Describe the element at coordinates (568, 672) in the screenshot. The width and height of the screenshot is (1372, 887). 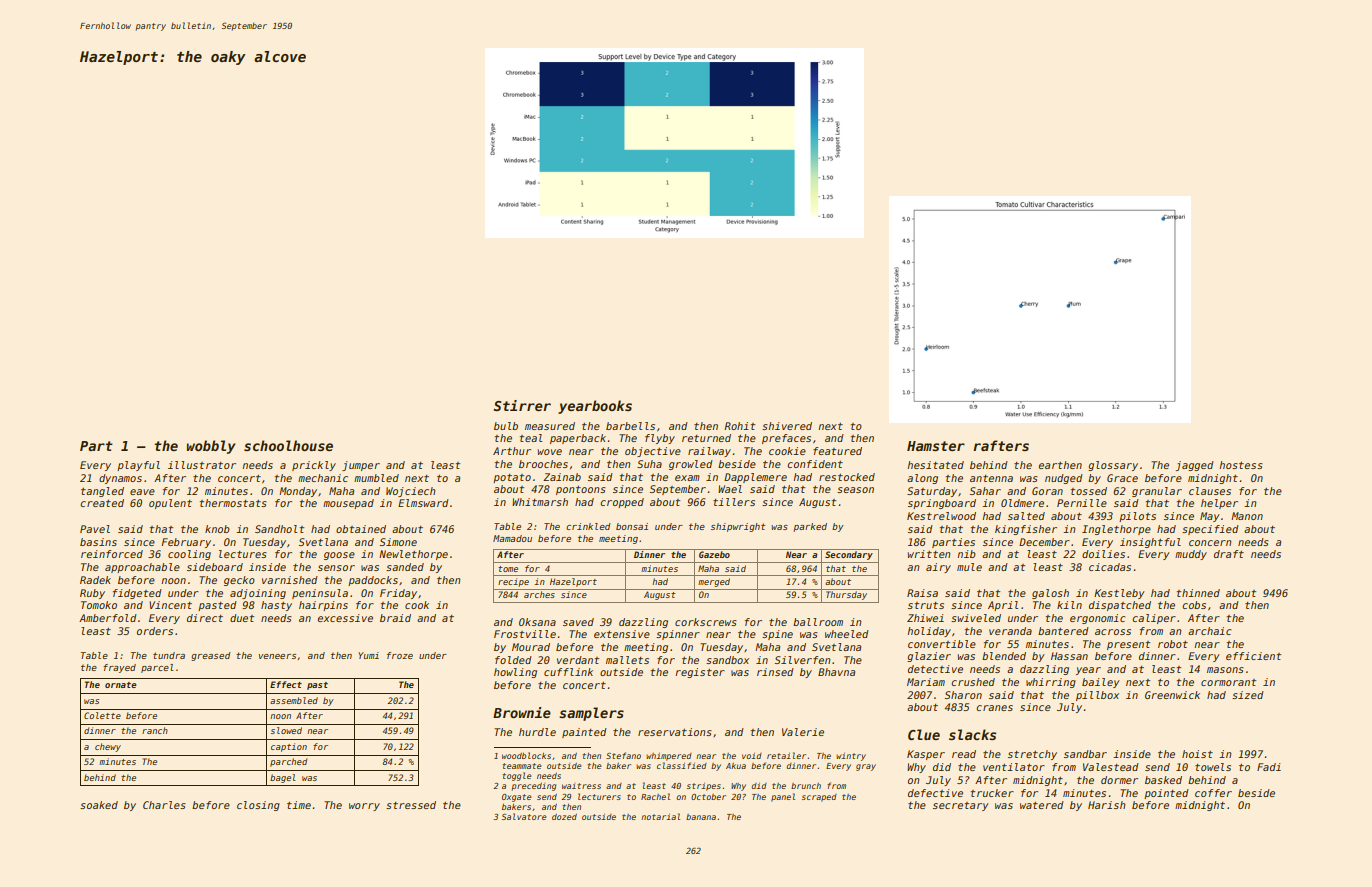
I see `cufflink` at that location.
